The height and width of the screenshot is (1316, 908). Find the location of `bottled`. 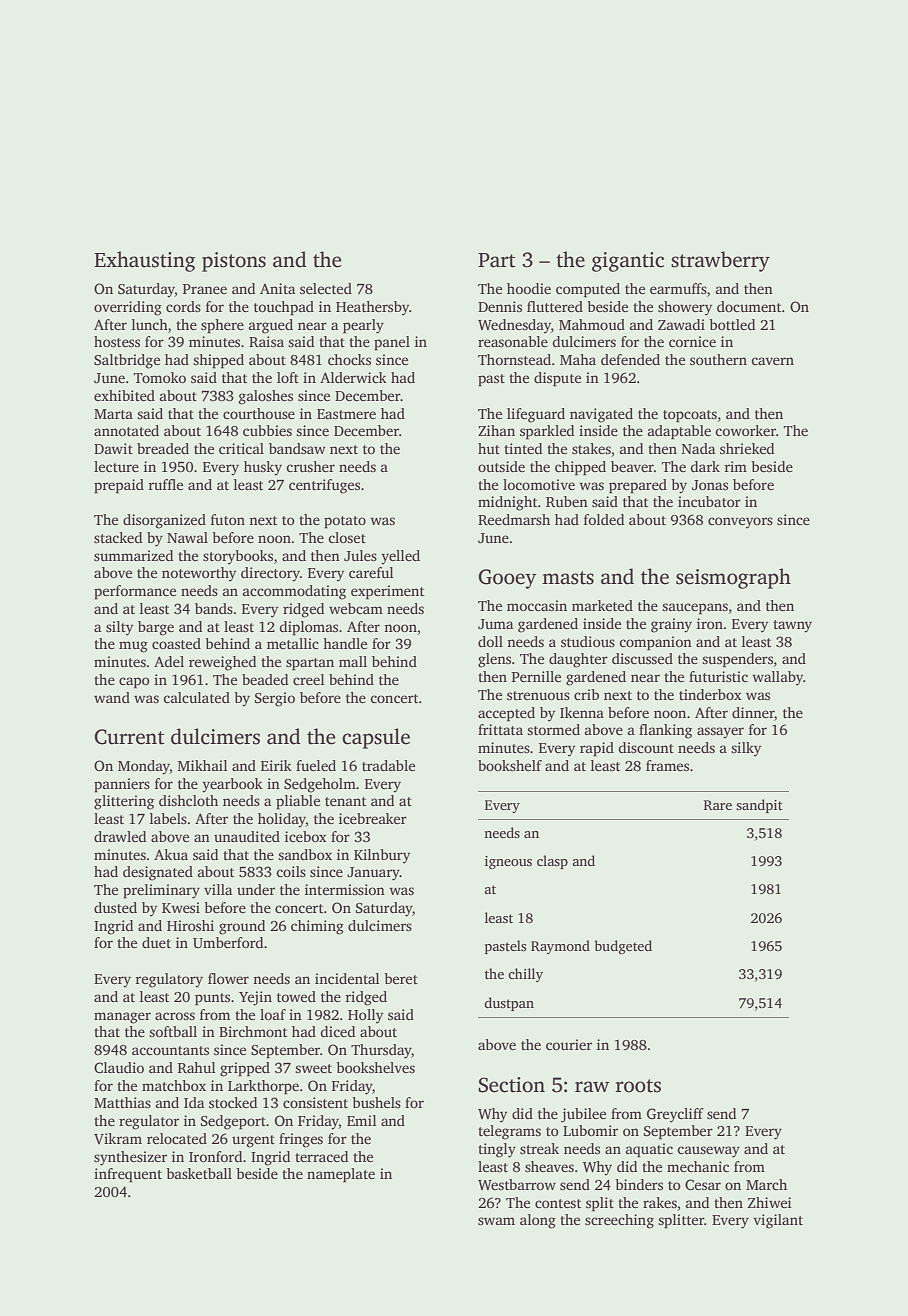

bottled is located at coordinates (732, 324).
